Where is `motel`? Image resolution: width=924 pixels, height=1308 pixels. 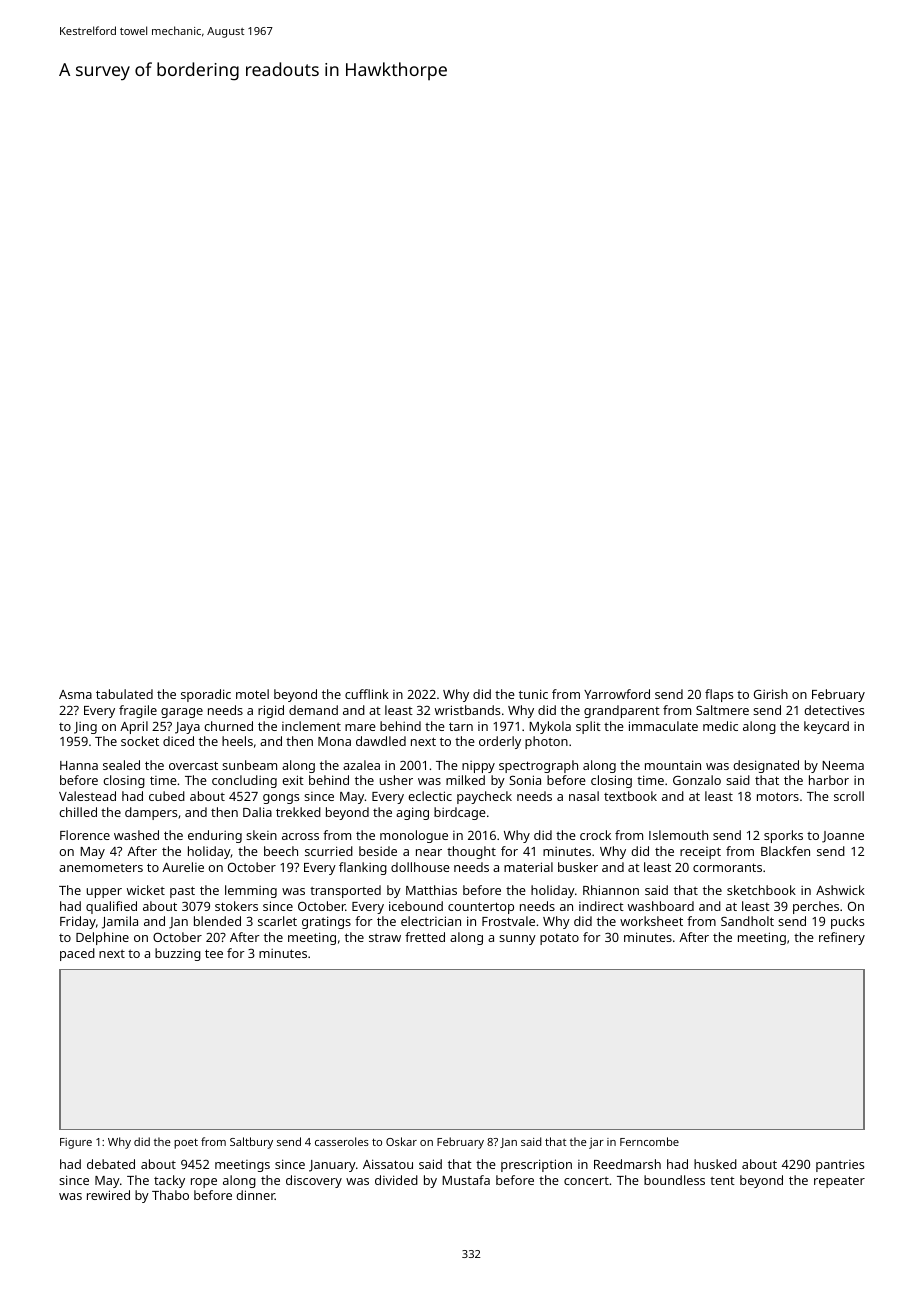
motel is located at coordinates (252, 694).
